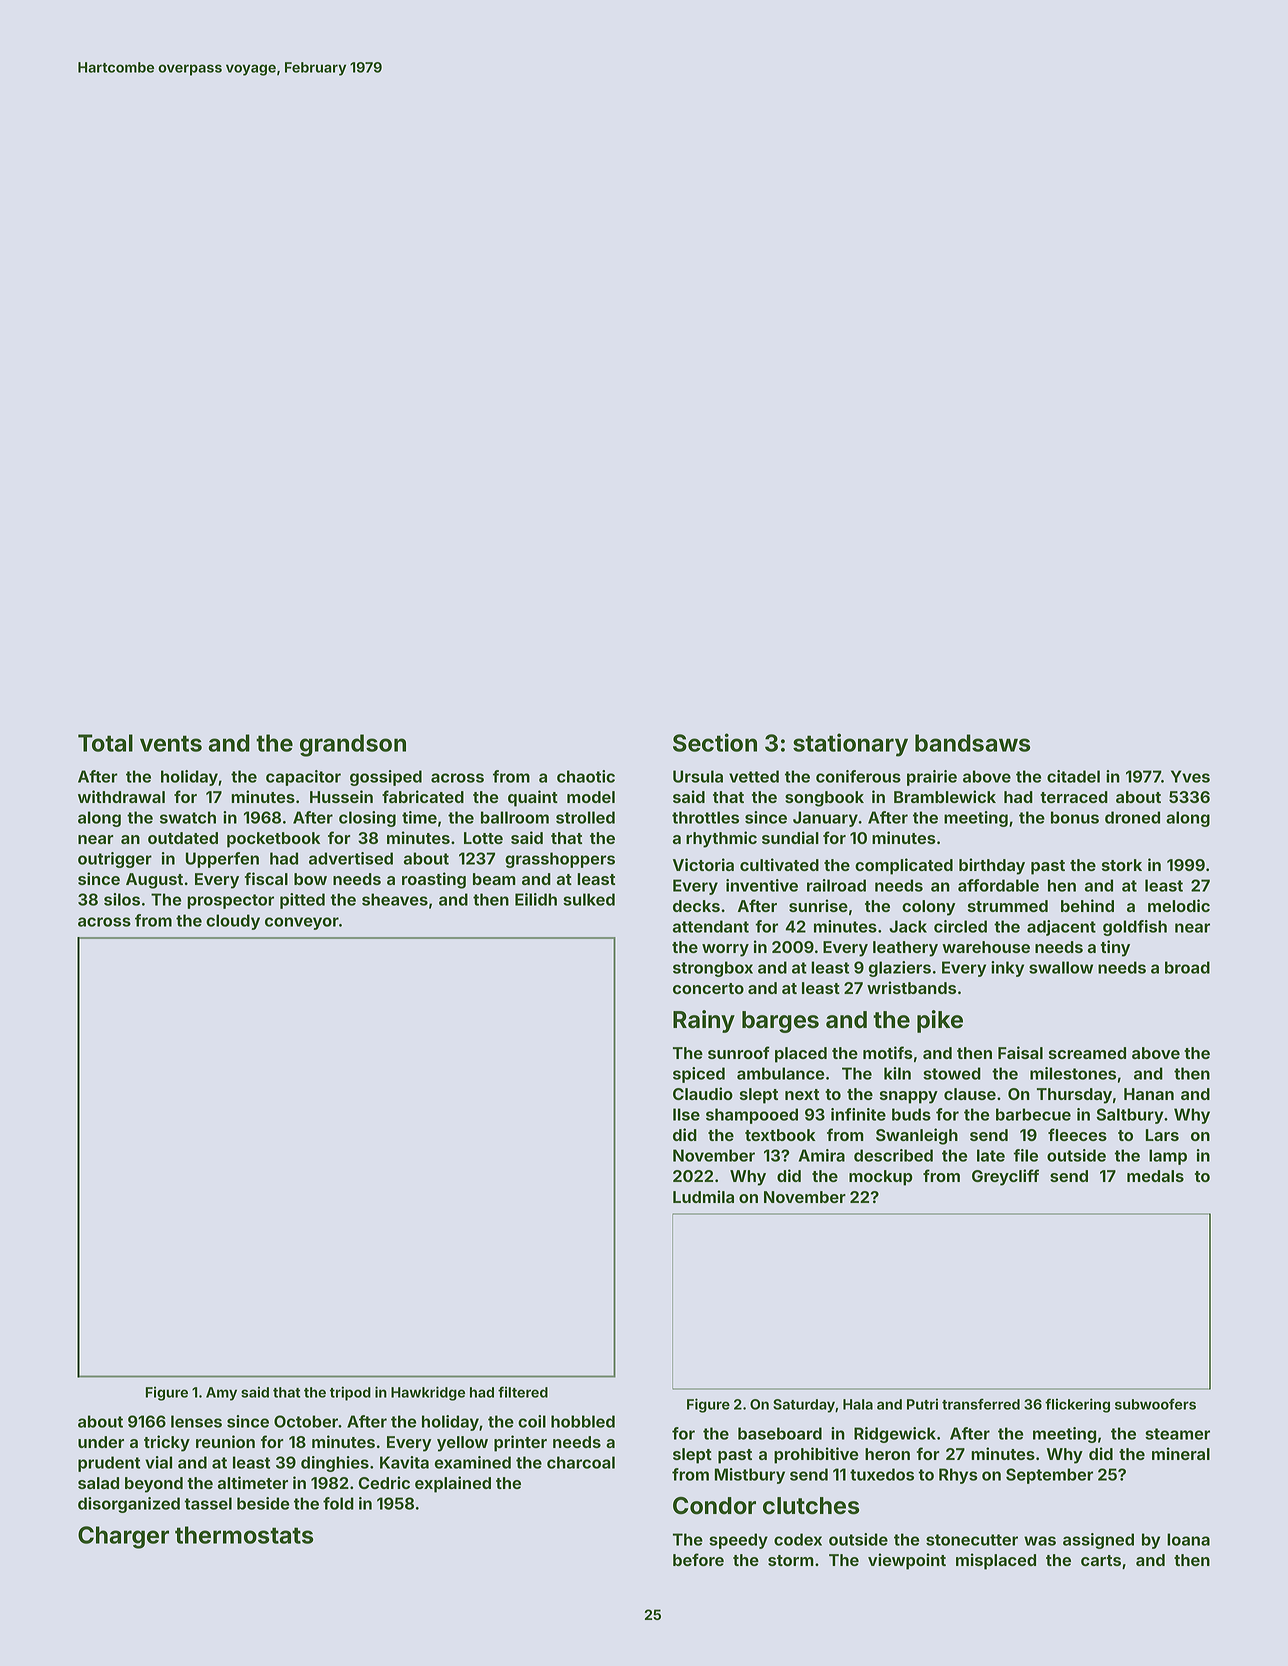  What do you see at coordinates (105, 743) in the screenshot?
I see `Total` at bounding box center [105, 743].
